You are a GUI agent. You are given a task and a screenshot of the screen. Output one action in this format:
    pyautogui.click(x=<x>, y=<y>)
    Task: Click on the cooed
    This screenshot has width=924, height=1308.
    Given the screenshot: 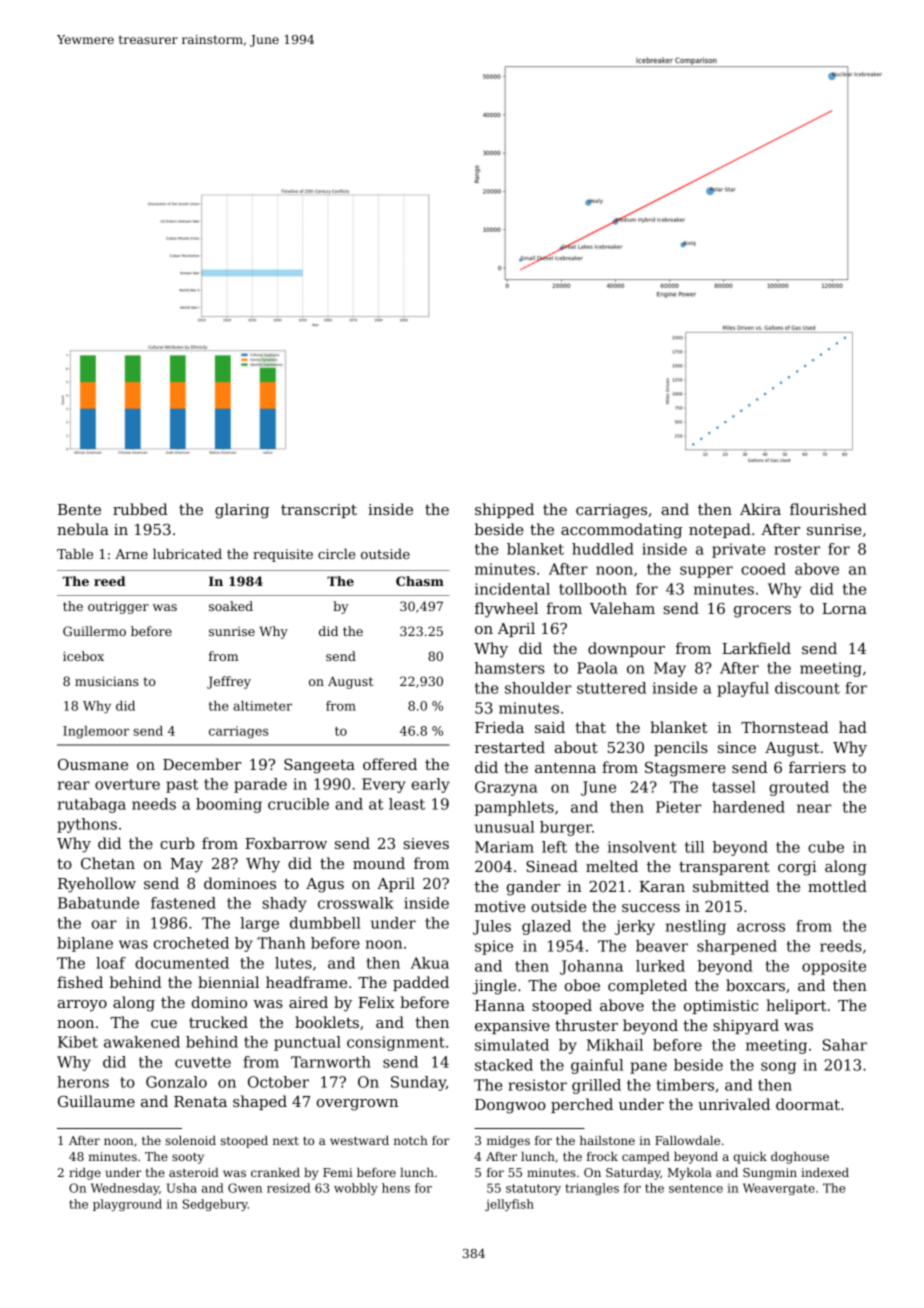 What is the action you would take?
    pyautogui.click(x=763, y=569)
